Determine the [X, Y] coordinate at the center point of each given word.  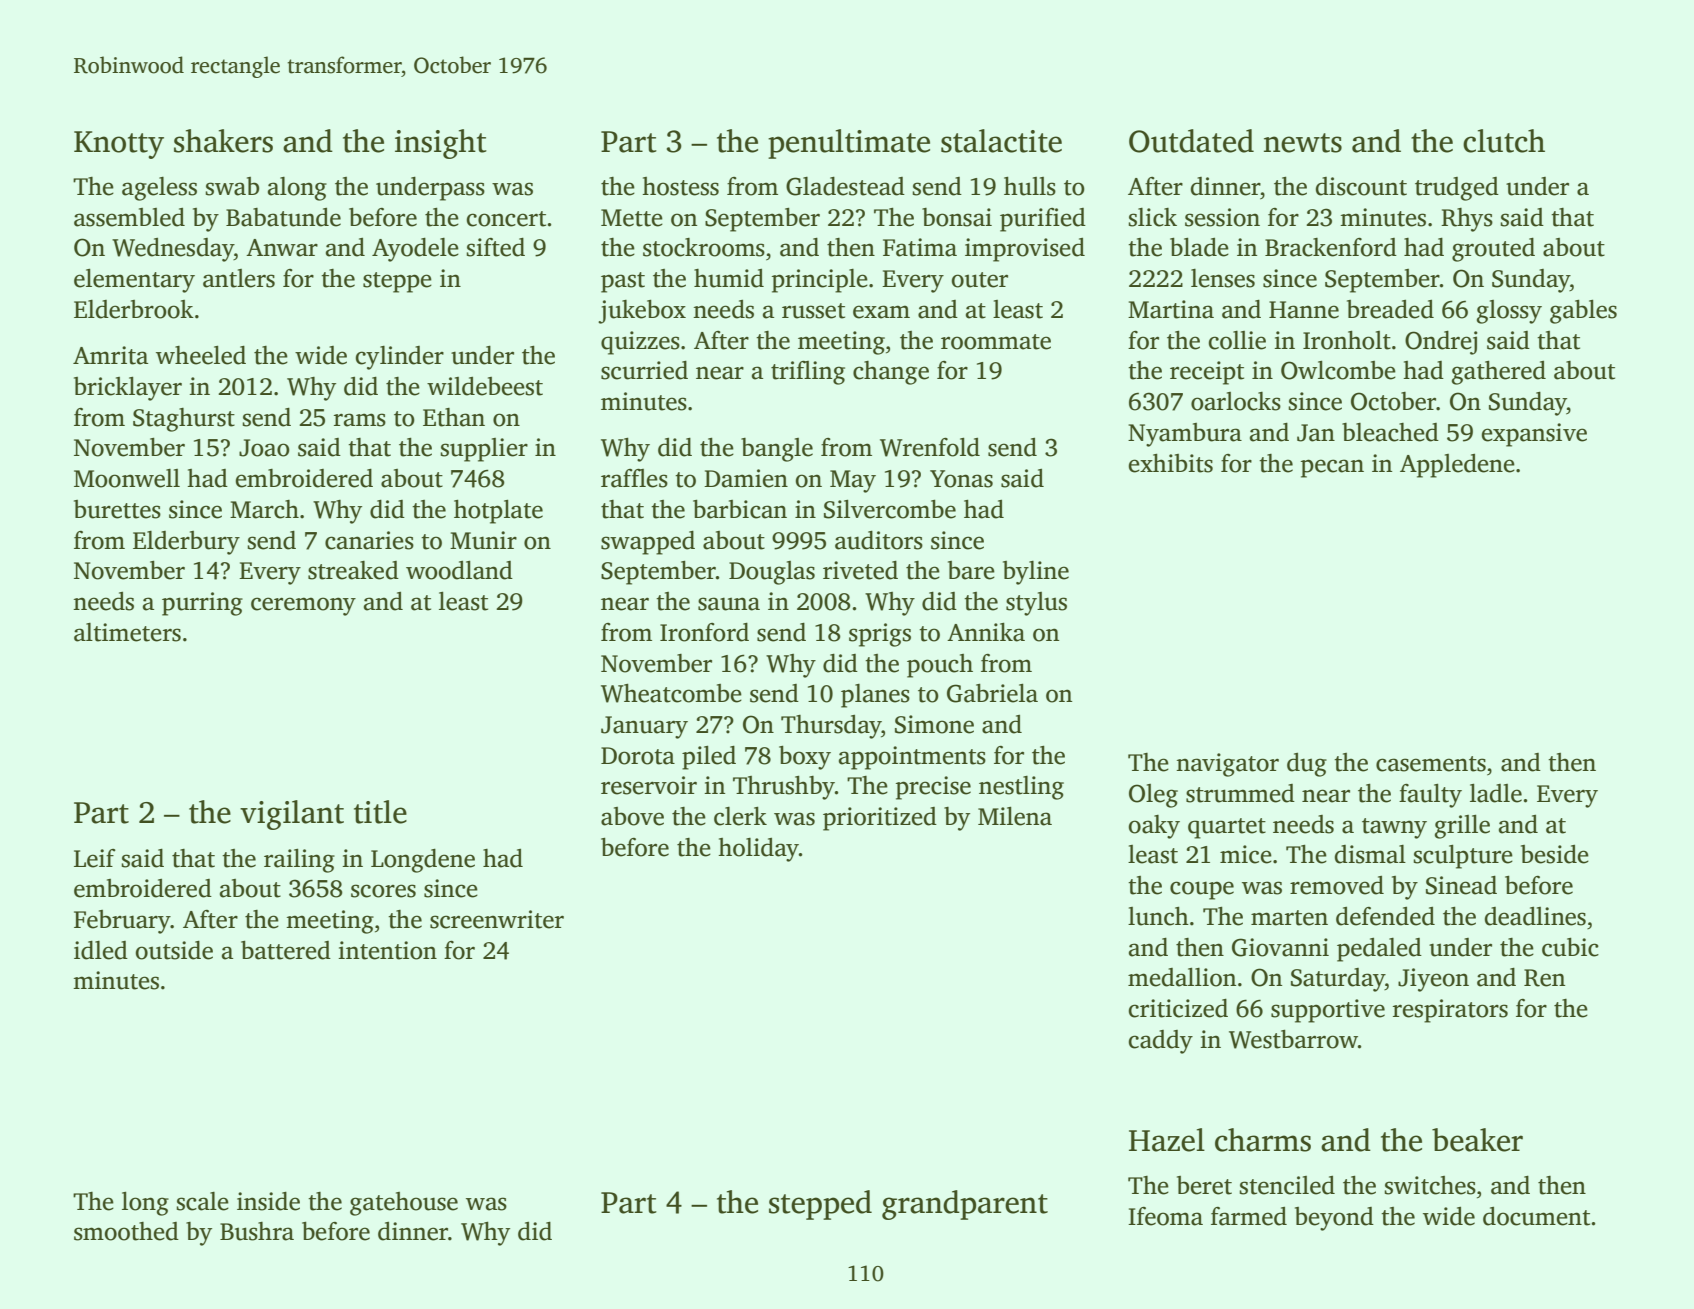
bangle [777, 450]
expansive [1534, 435]
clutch [1504, 141]
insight [441, 144]
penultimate [849, 144]
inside [268, 1201]
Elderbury [186, 543]
